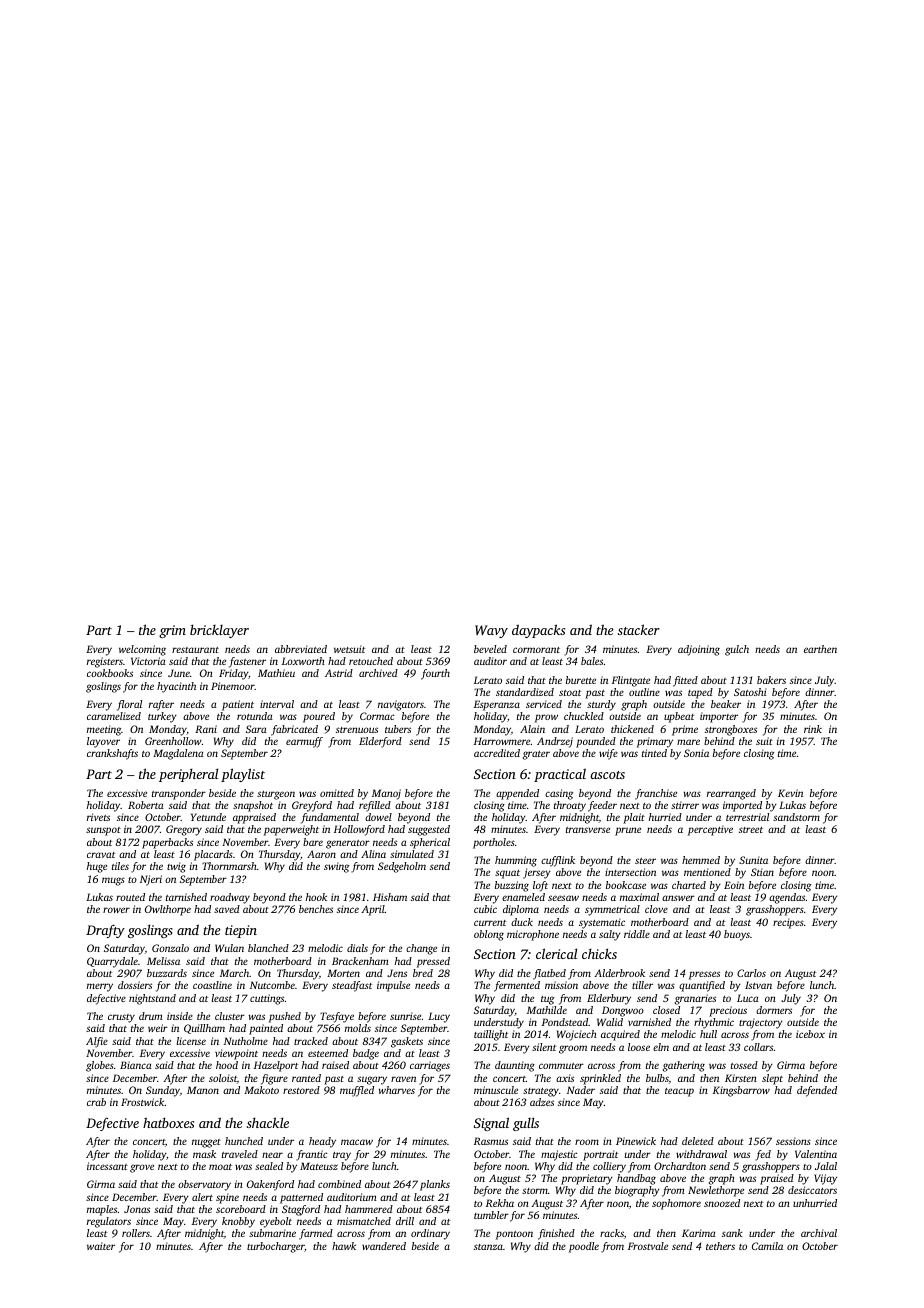  What do you see at coordinates (148, 661) in the page?
I see `Victoria` at bounding box center [148, 661].
